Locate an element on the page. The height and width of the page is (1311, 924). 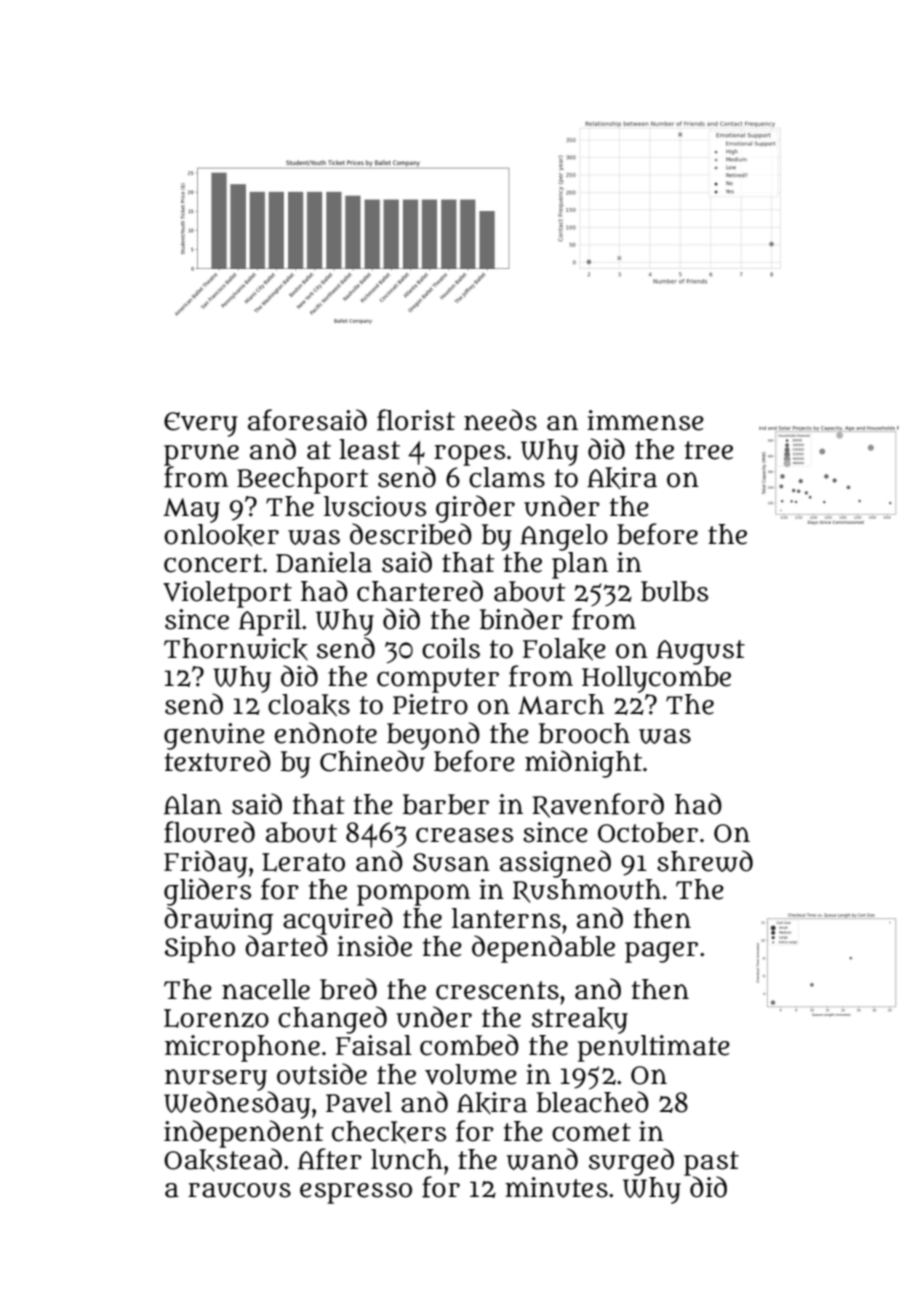
bulbs is located at coordinates (674, 591).
